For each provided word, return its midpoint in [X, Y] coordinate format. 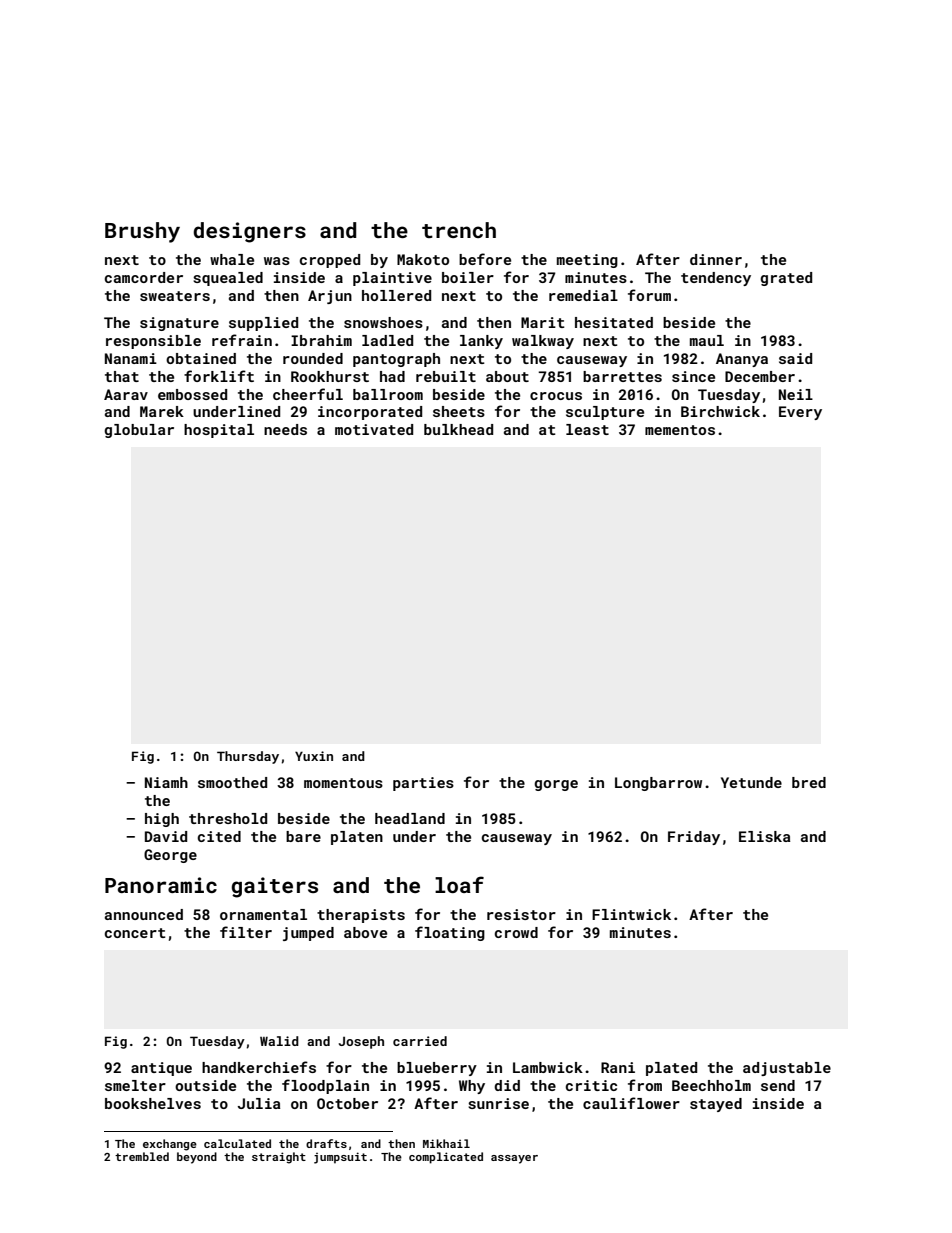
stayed [716, 1105]
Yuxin [314, 756]
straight [279, 1158]
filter [246, 932]
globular [139, 431]
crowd [516, 932]
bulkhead [458, 429]
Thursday [248, 757]
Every [800, 413]
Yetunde [751, 782]
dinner [716, 259]
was [277, 261]
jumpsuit [340, 1158]
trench [459, 230]
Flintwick [631, 914]
